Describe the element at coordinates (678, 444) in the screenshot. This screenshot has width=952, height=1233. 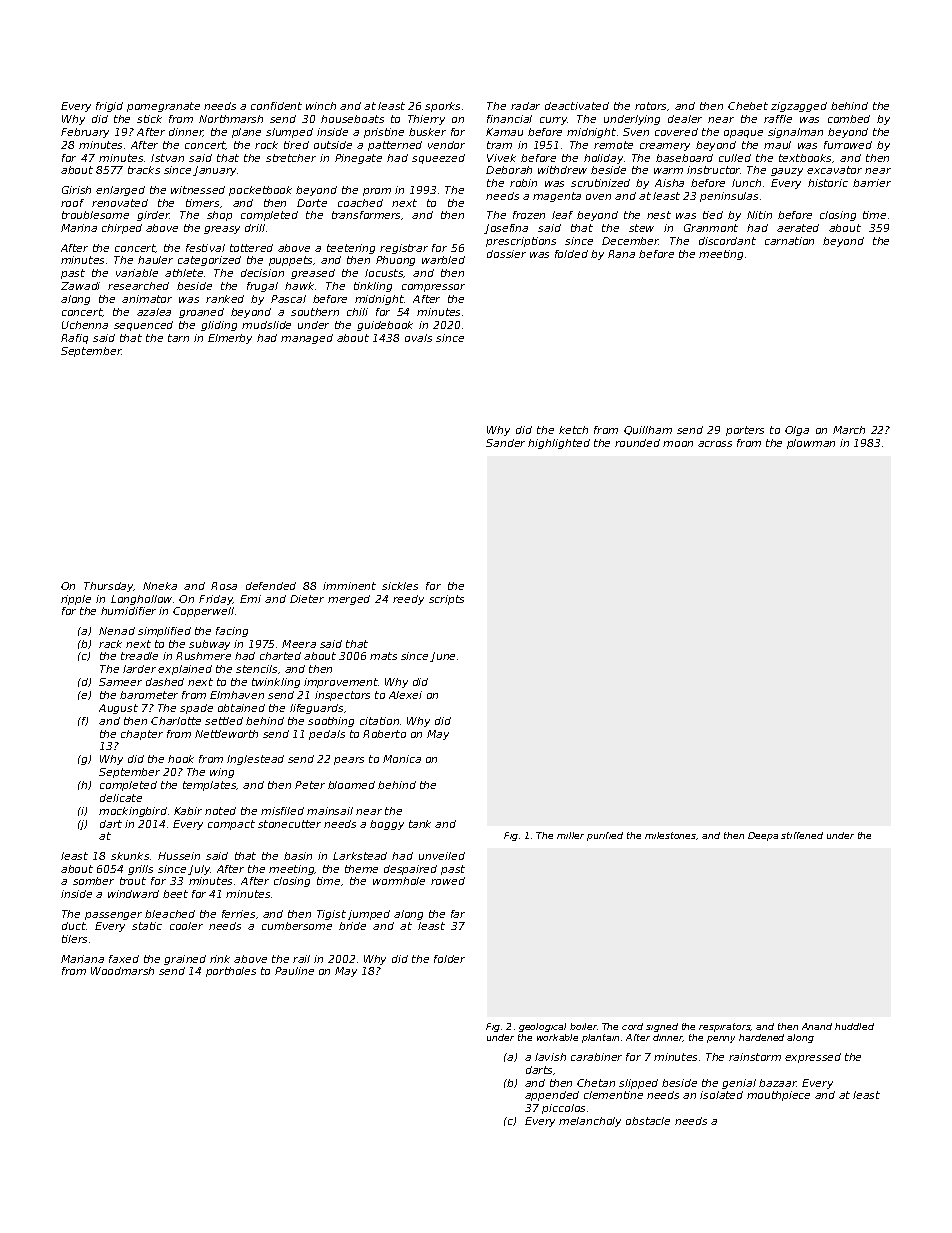
I see `moon` at that location.
